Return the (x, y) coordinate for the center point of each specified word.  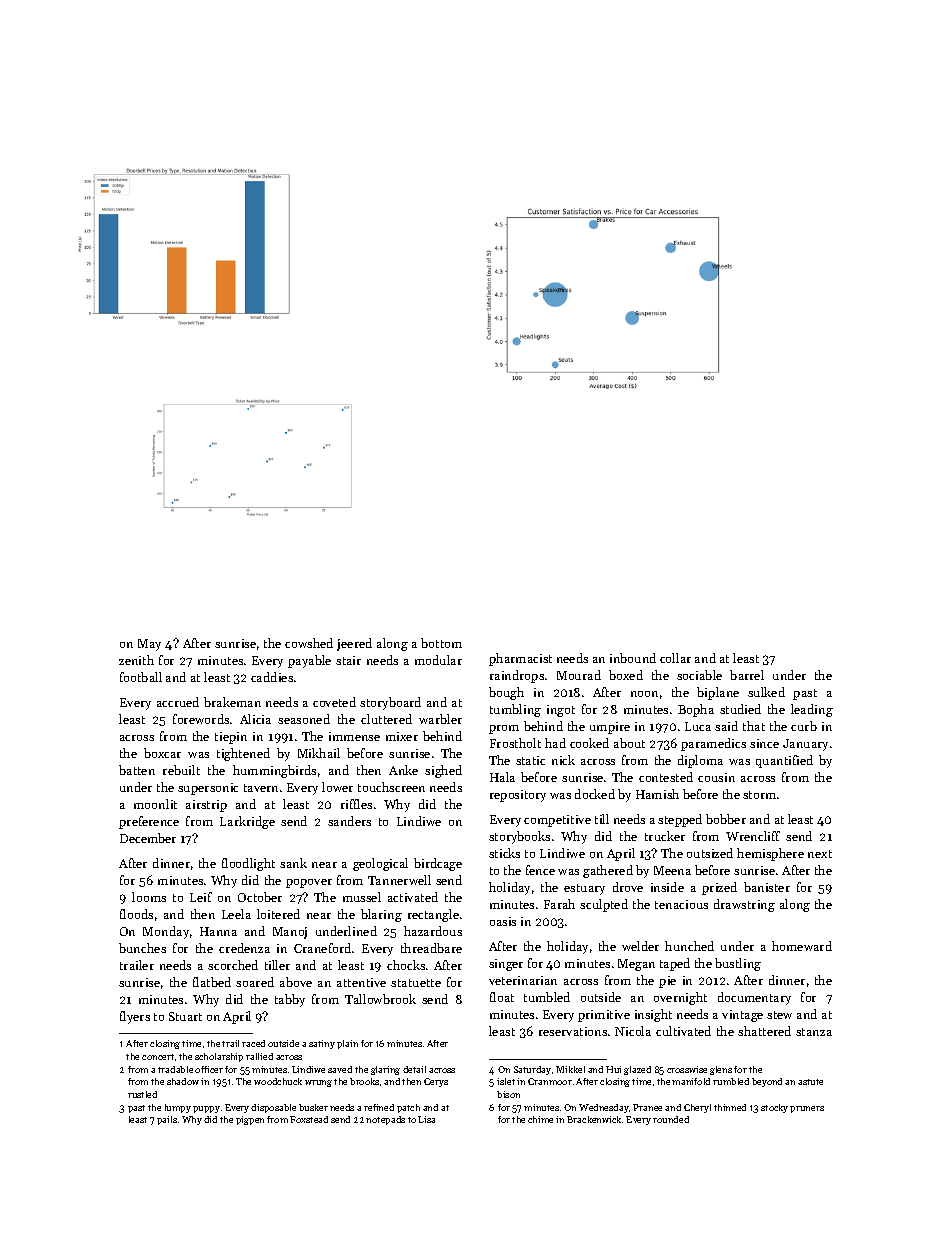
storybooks (519, 837)
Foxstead (309, 1119)
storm (759, 795)
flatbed (212, 982)
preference (149, 822)
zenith (136, 660)
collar (675, 658)
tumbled (547, 997)
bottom (441, 643)
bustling (738, 964)
